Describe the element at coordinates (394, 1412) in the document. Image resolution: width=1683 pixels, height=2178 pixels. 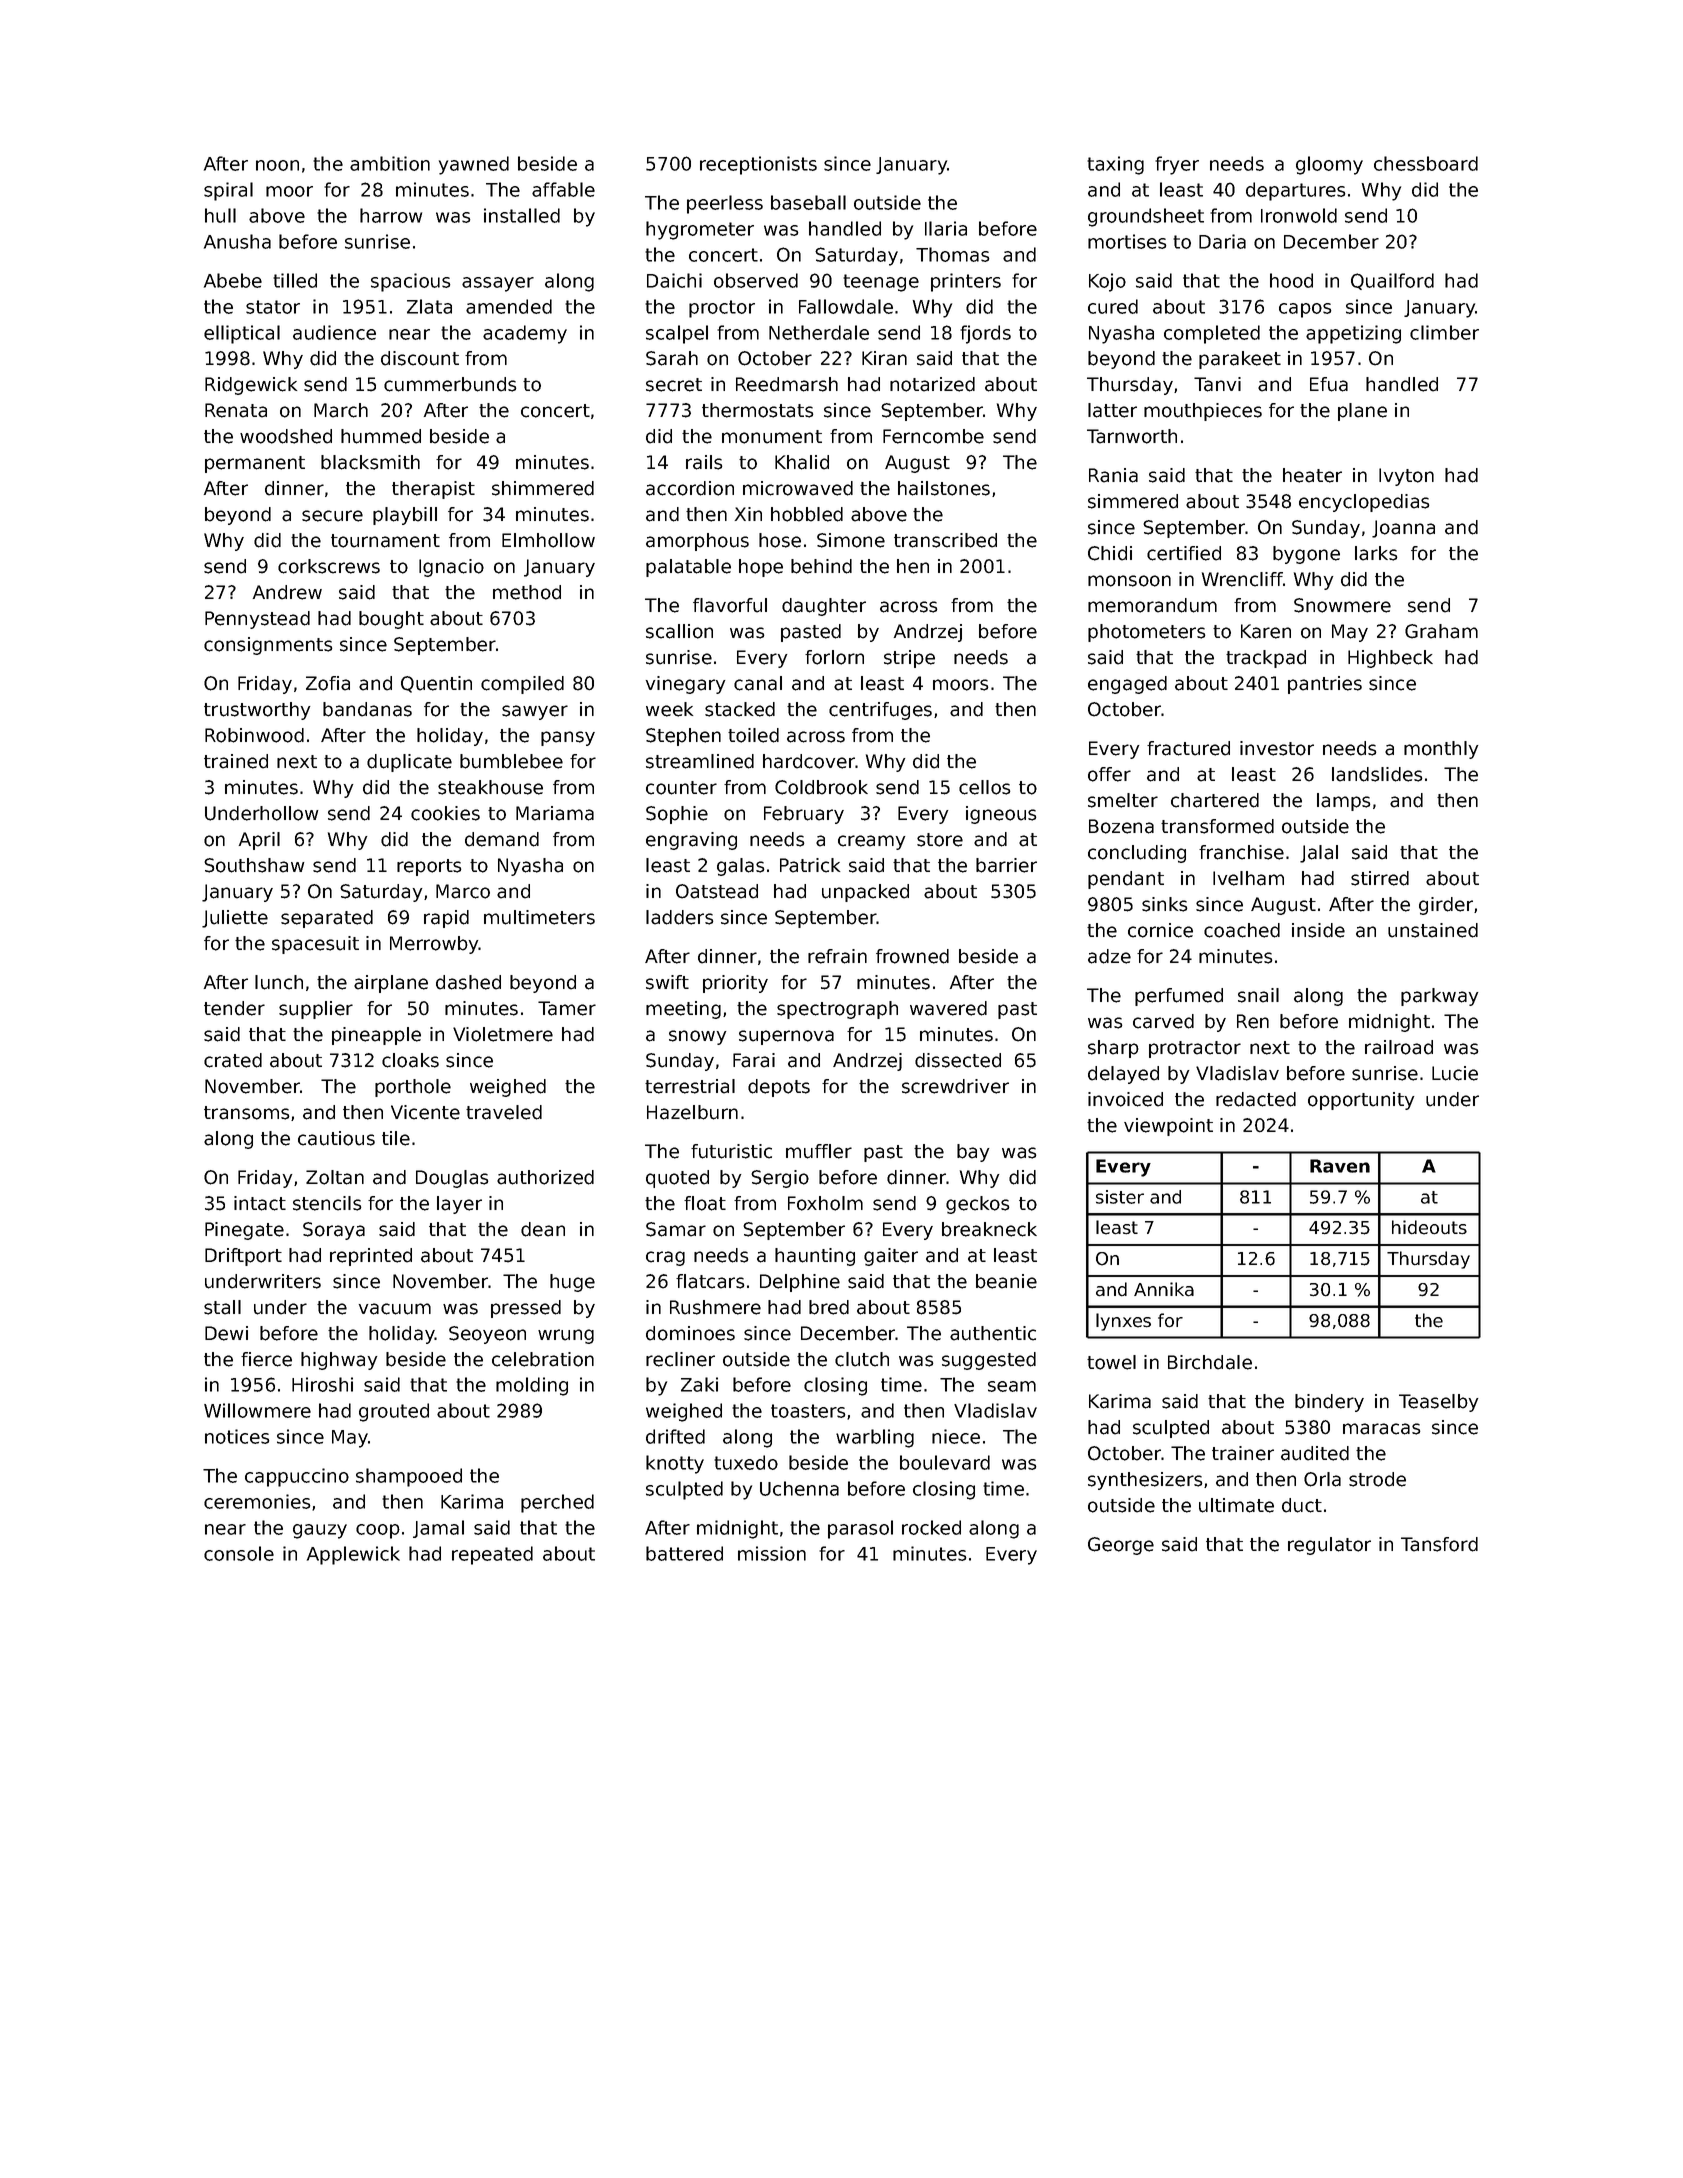
I see `grouted` at that location.
